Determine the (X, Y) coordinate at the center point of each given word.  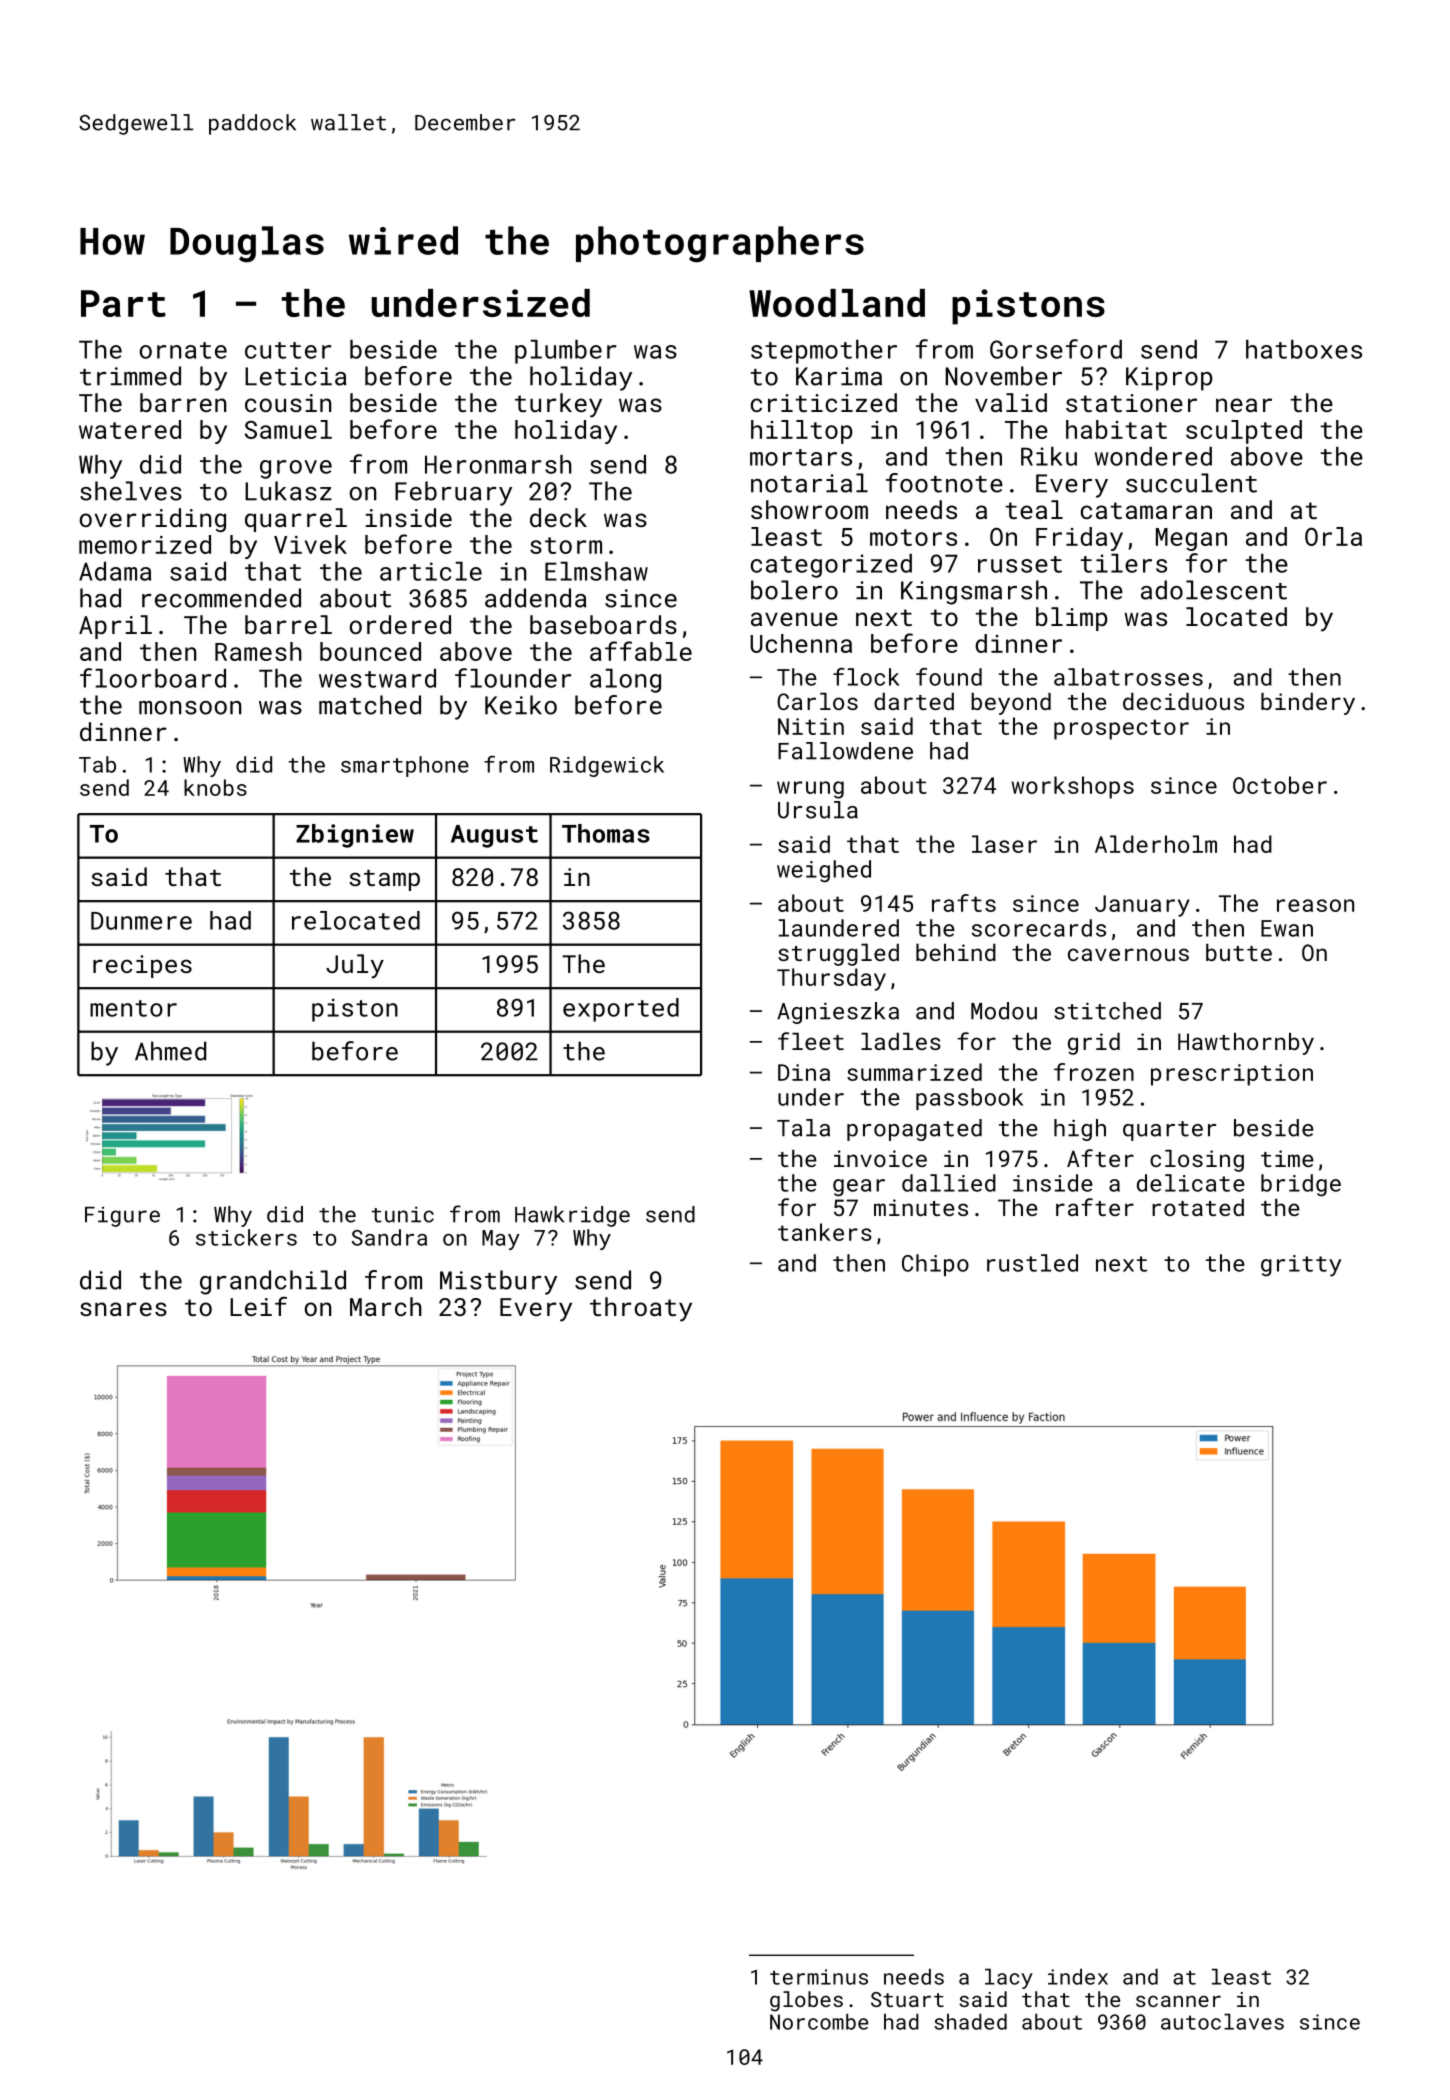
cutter (288, 350)
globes (806, 2001)
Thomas (606, 833)
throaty (641, 1309)
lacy (1009, 1979)
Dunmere (141, 921)
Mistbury (498, 1282)
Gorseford (1056, 349)
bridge (1301, 1185)
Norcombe (819, 2022)
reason (1315, 905)
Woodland (837, 303)
